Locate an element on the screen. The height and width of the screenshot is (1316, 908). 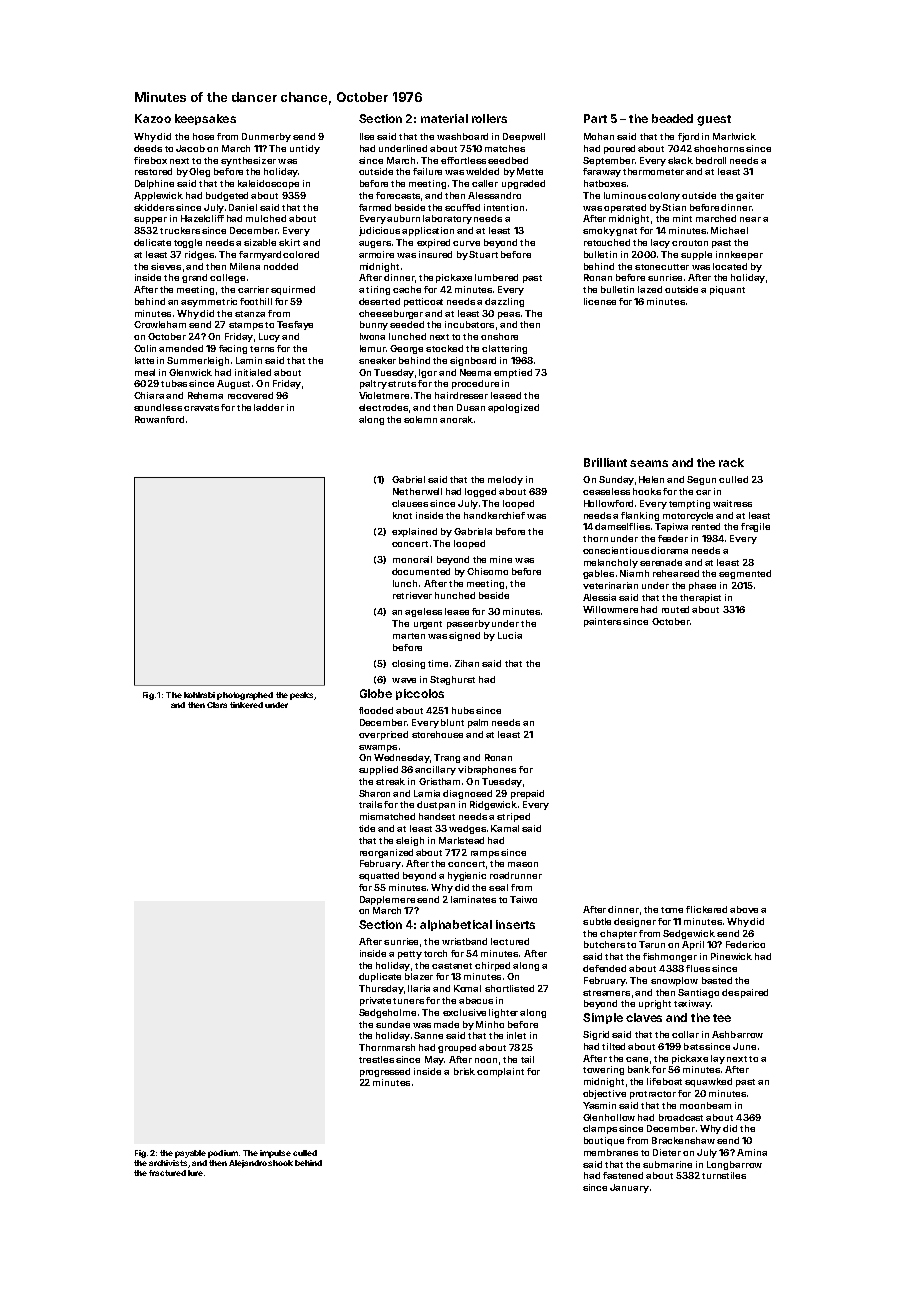
peaks is located at coordinates (301, 696).
